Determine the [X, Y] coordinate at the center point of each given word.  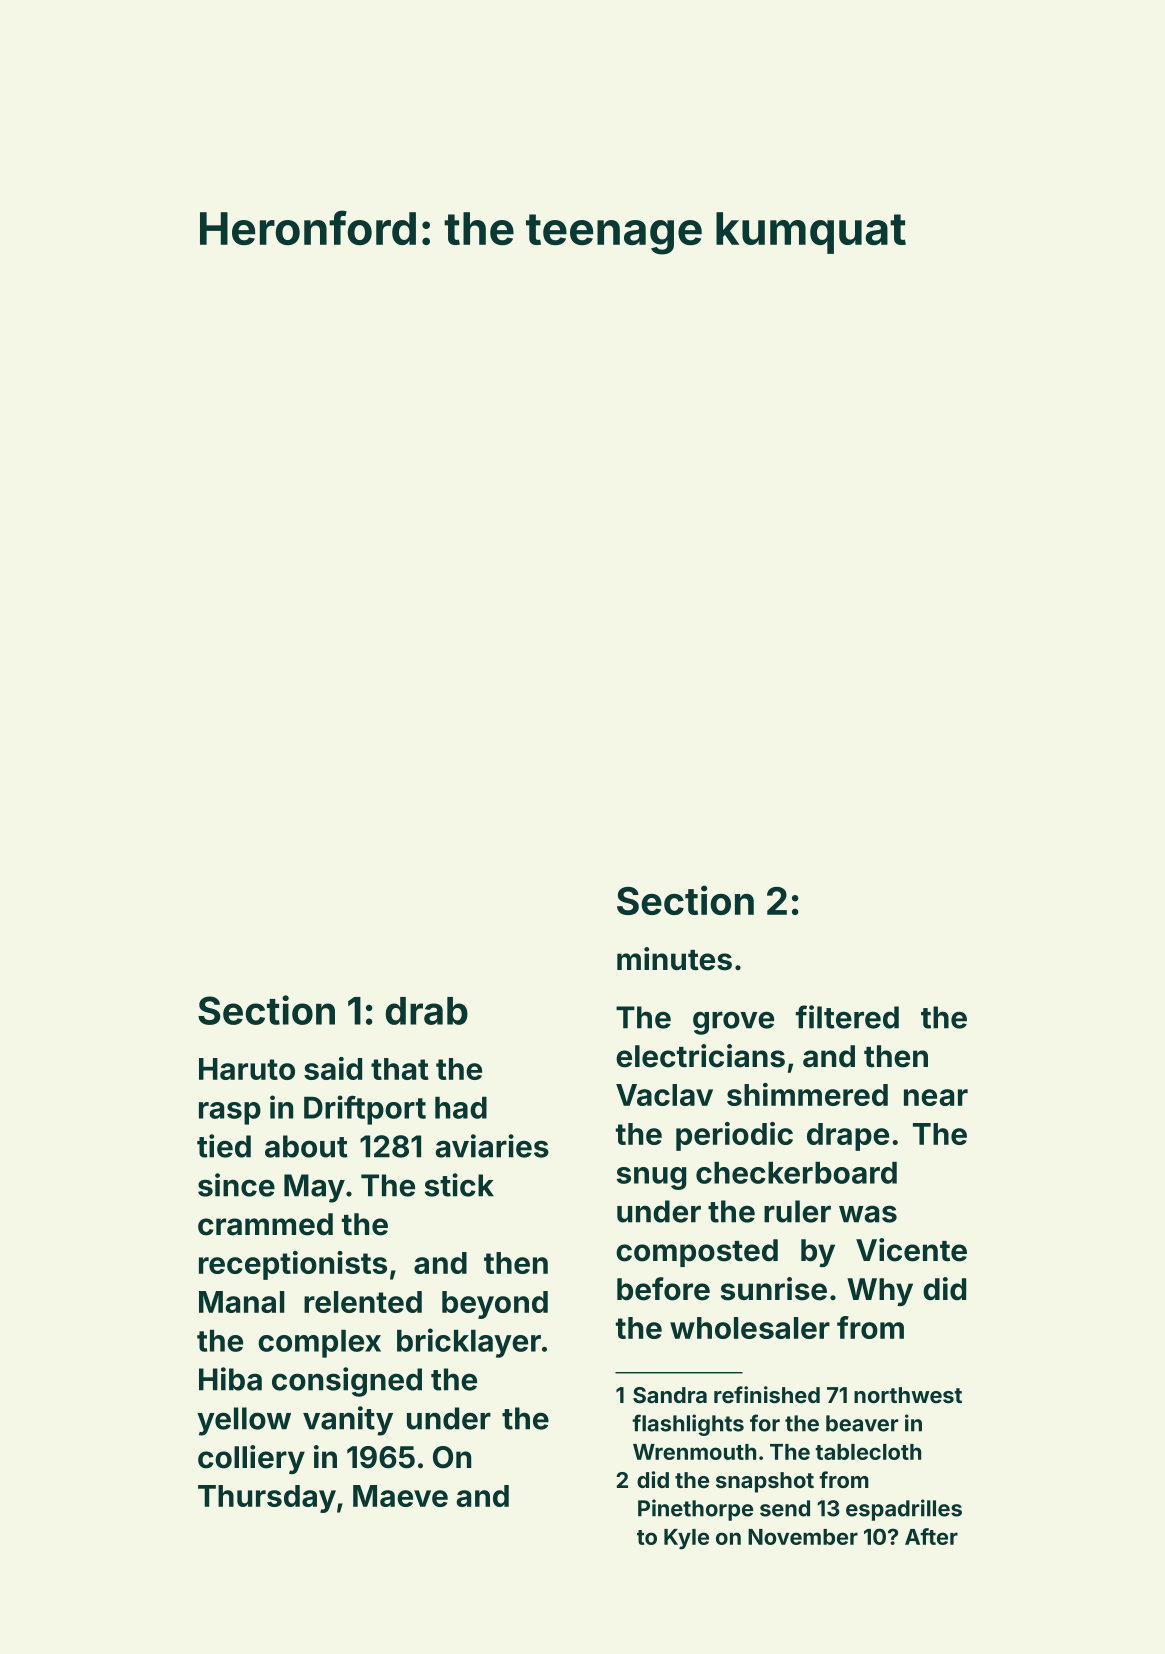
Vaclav [664, 1095]
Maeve [400, 1496]
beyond [495, 1305]
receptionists [293, 1265]
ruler [797, 1211]
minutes [674, 959]
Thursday [267, 1499]
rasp [230, 1113]
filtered [847, 1017]
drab [427, 1011]
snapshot [765, 1482]
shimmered [807, 1094]
